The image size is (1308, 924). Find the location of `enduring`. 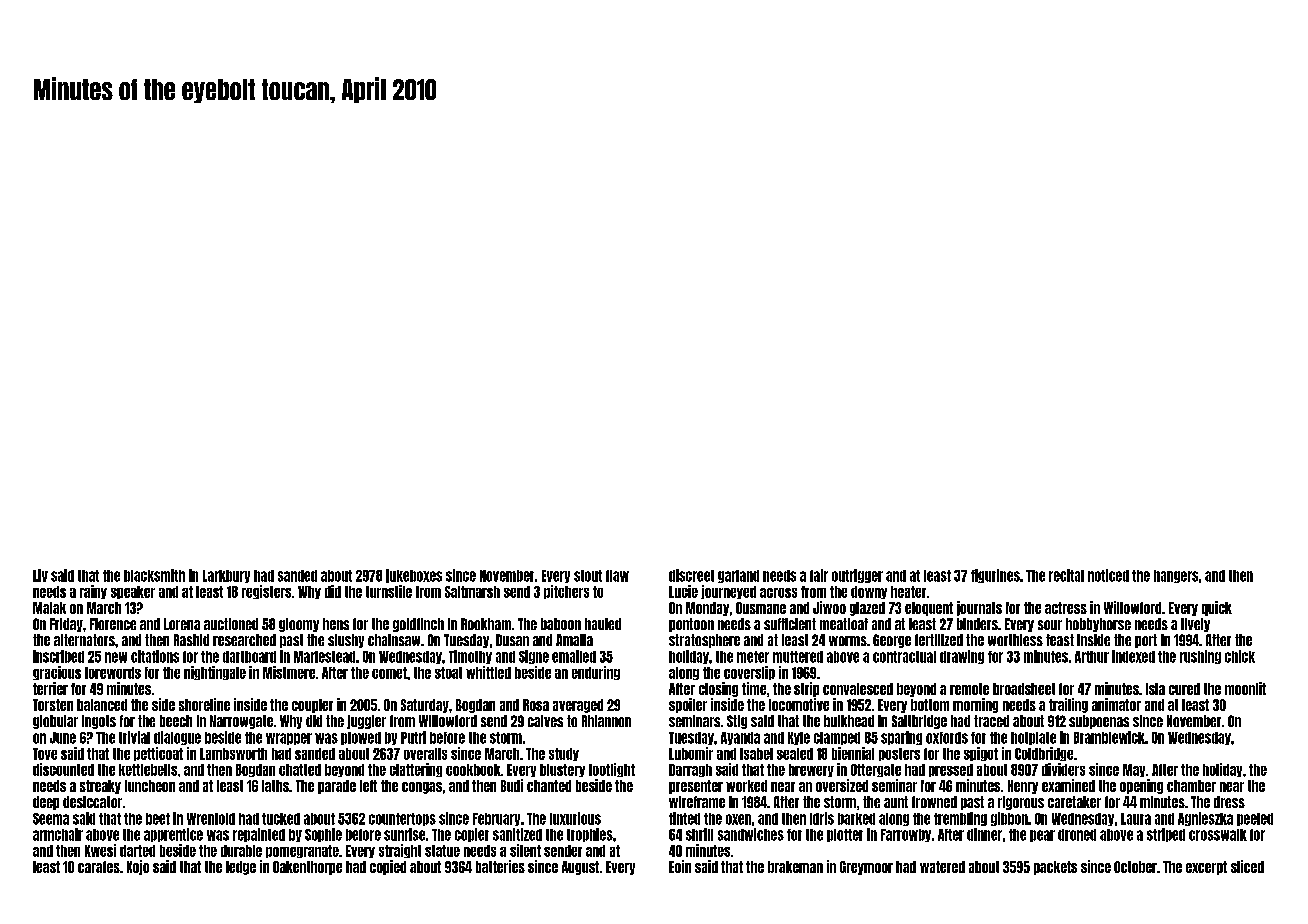

enduring is located at coordinates (596, 673).
